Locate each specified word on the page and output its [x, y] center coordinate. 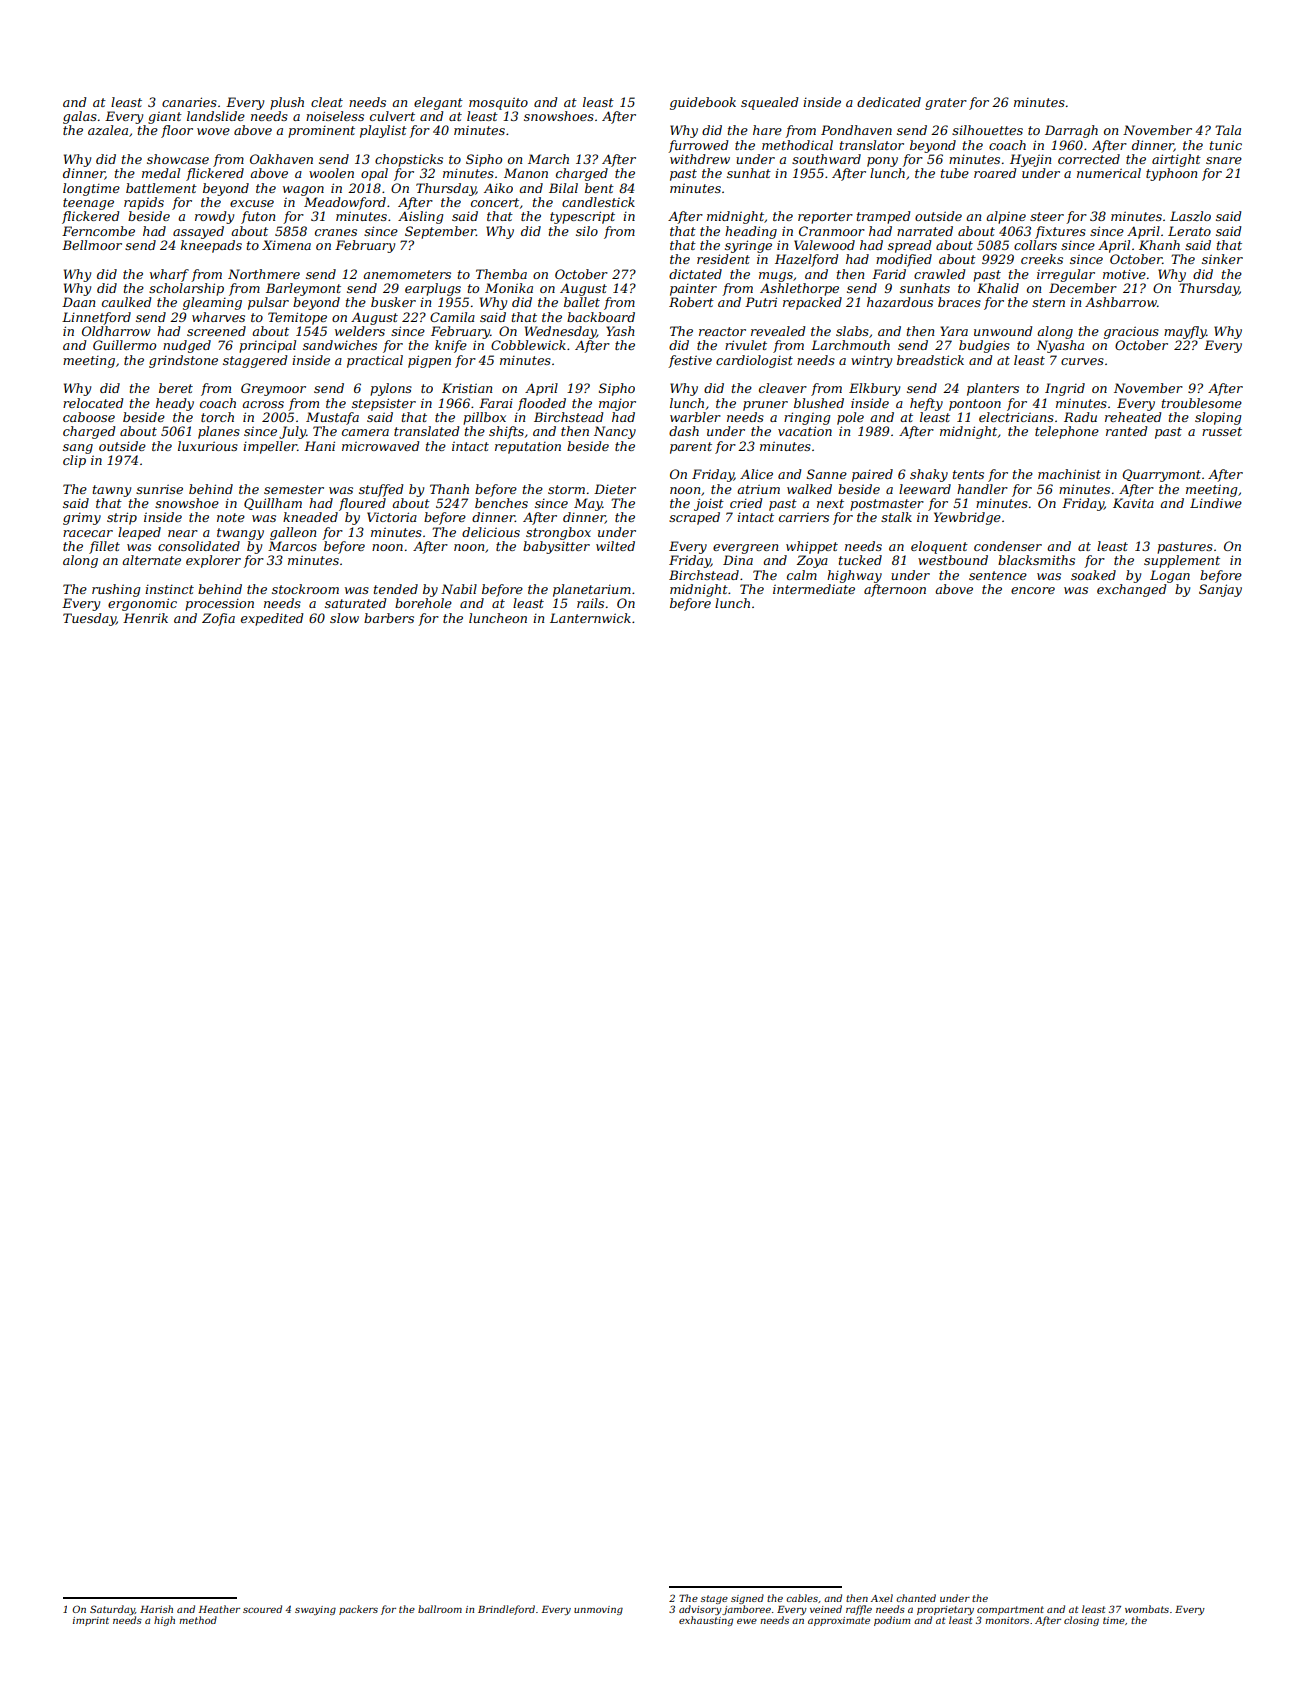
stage [714, 1599]
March [548, 159]
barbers [389, 618]
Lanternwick [590, 618]
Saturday [112, 1610]
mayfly [1185, 332]
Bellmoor [92, 245]
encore [1033, 590]
